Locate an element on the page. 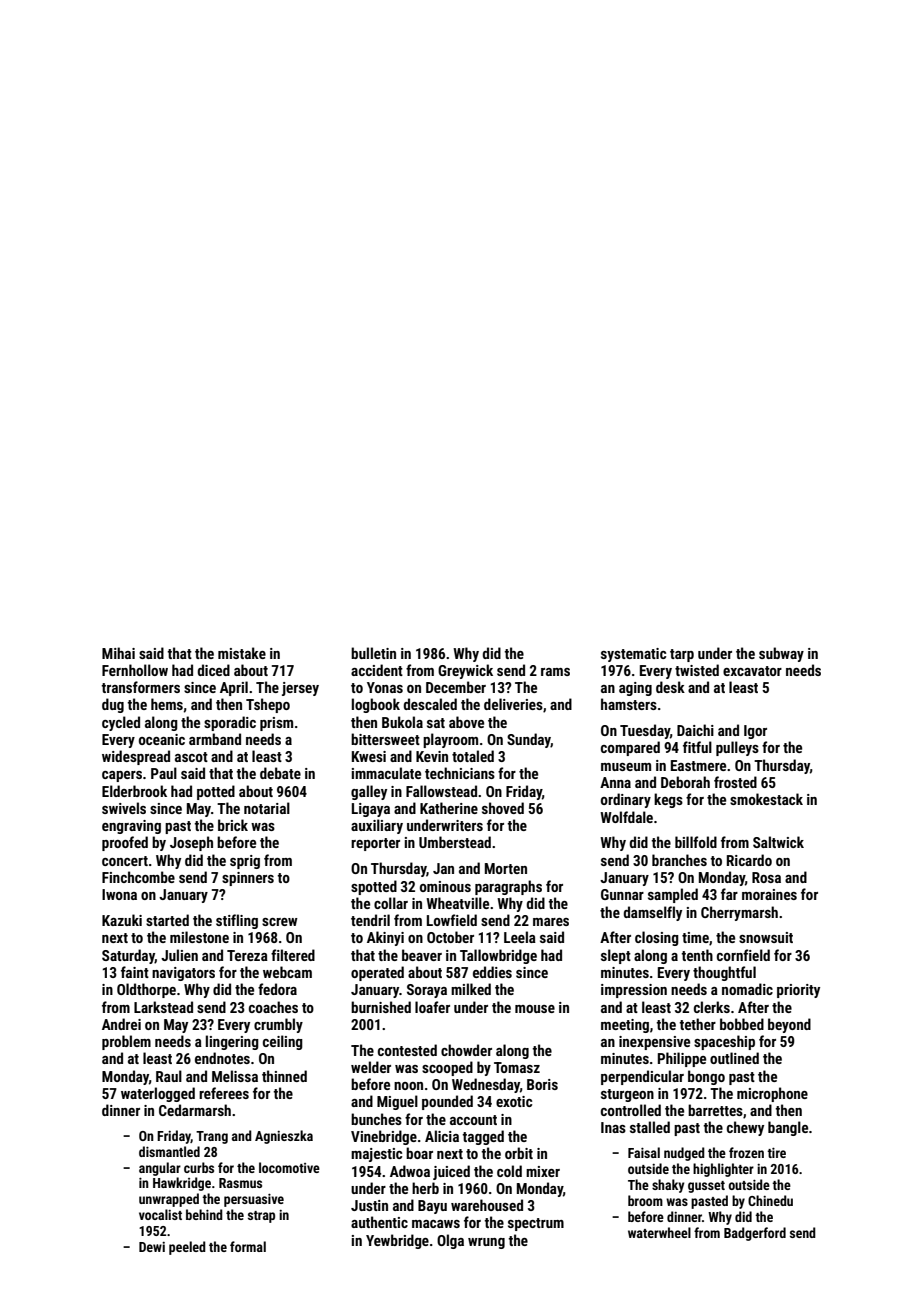 The height and width of the page is (1308, 924). mistake is located at coordinates (242, 653).
